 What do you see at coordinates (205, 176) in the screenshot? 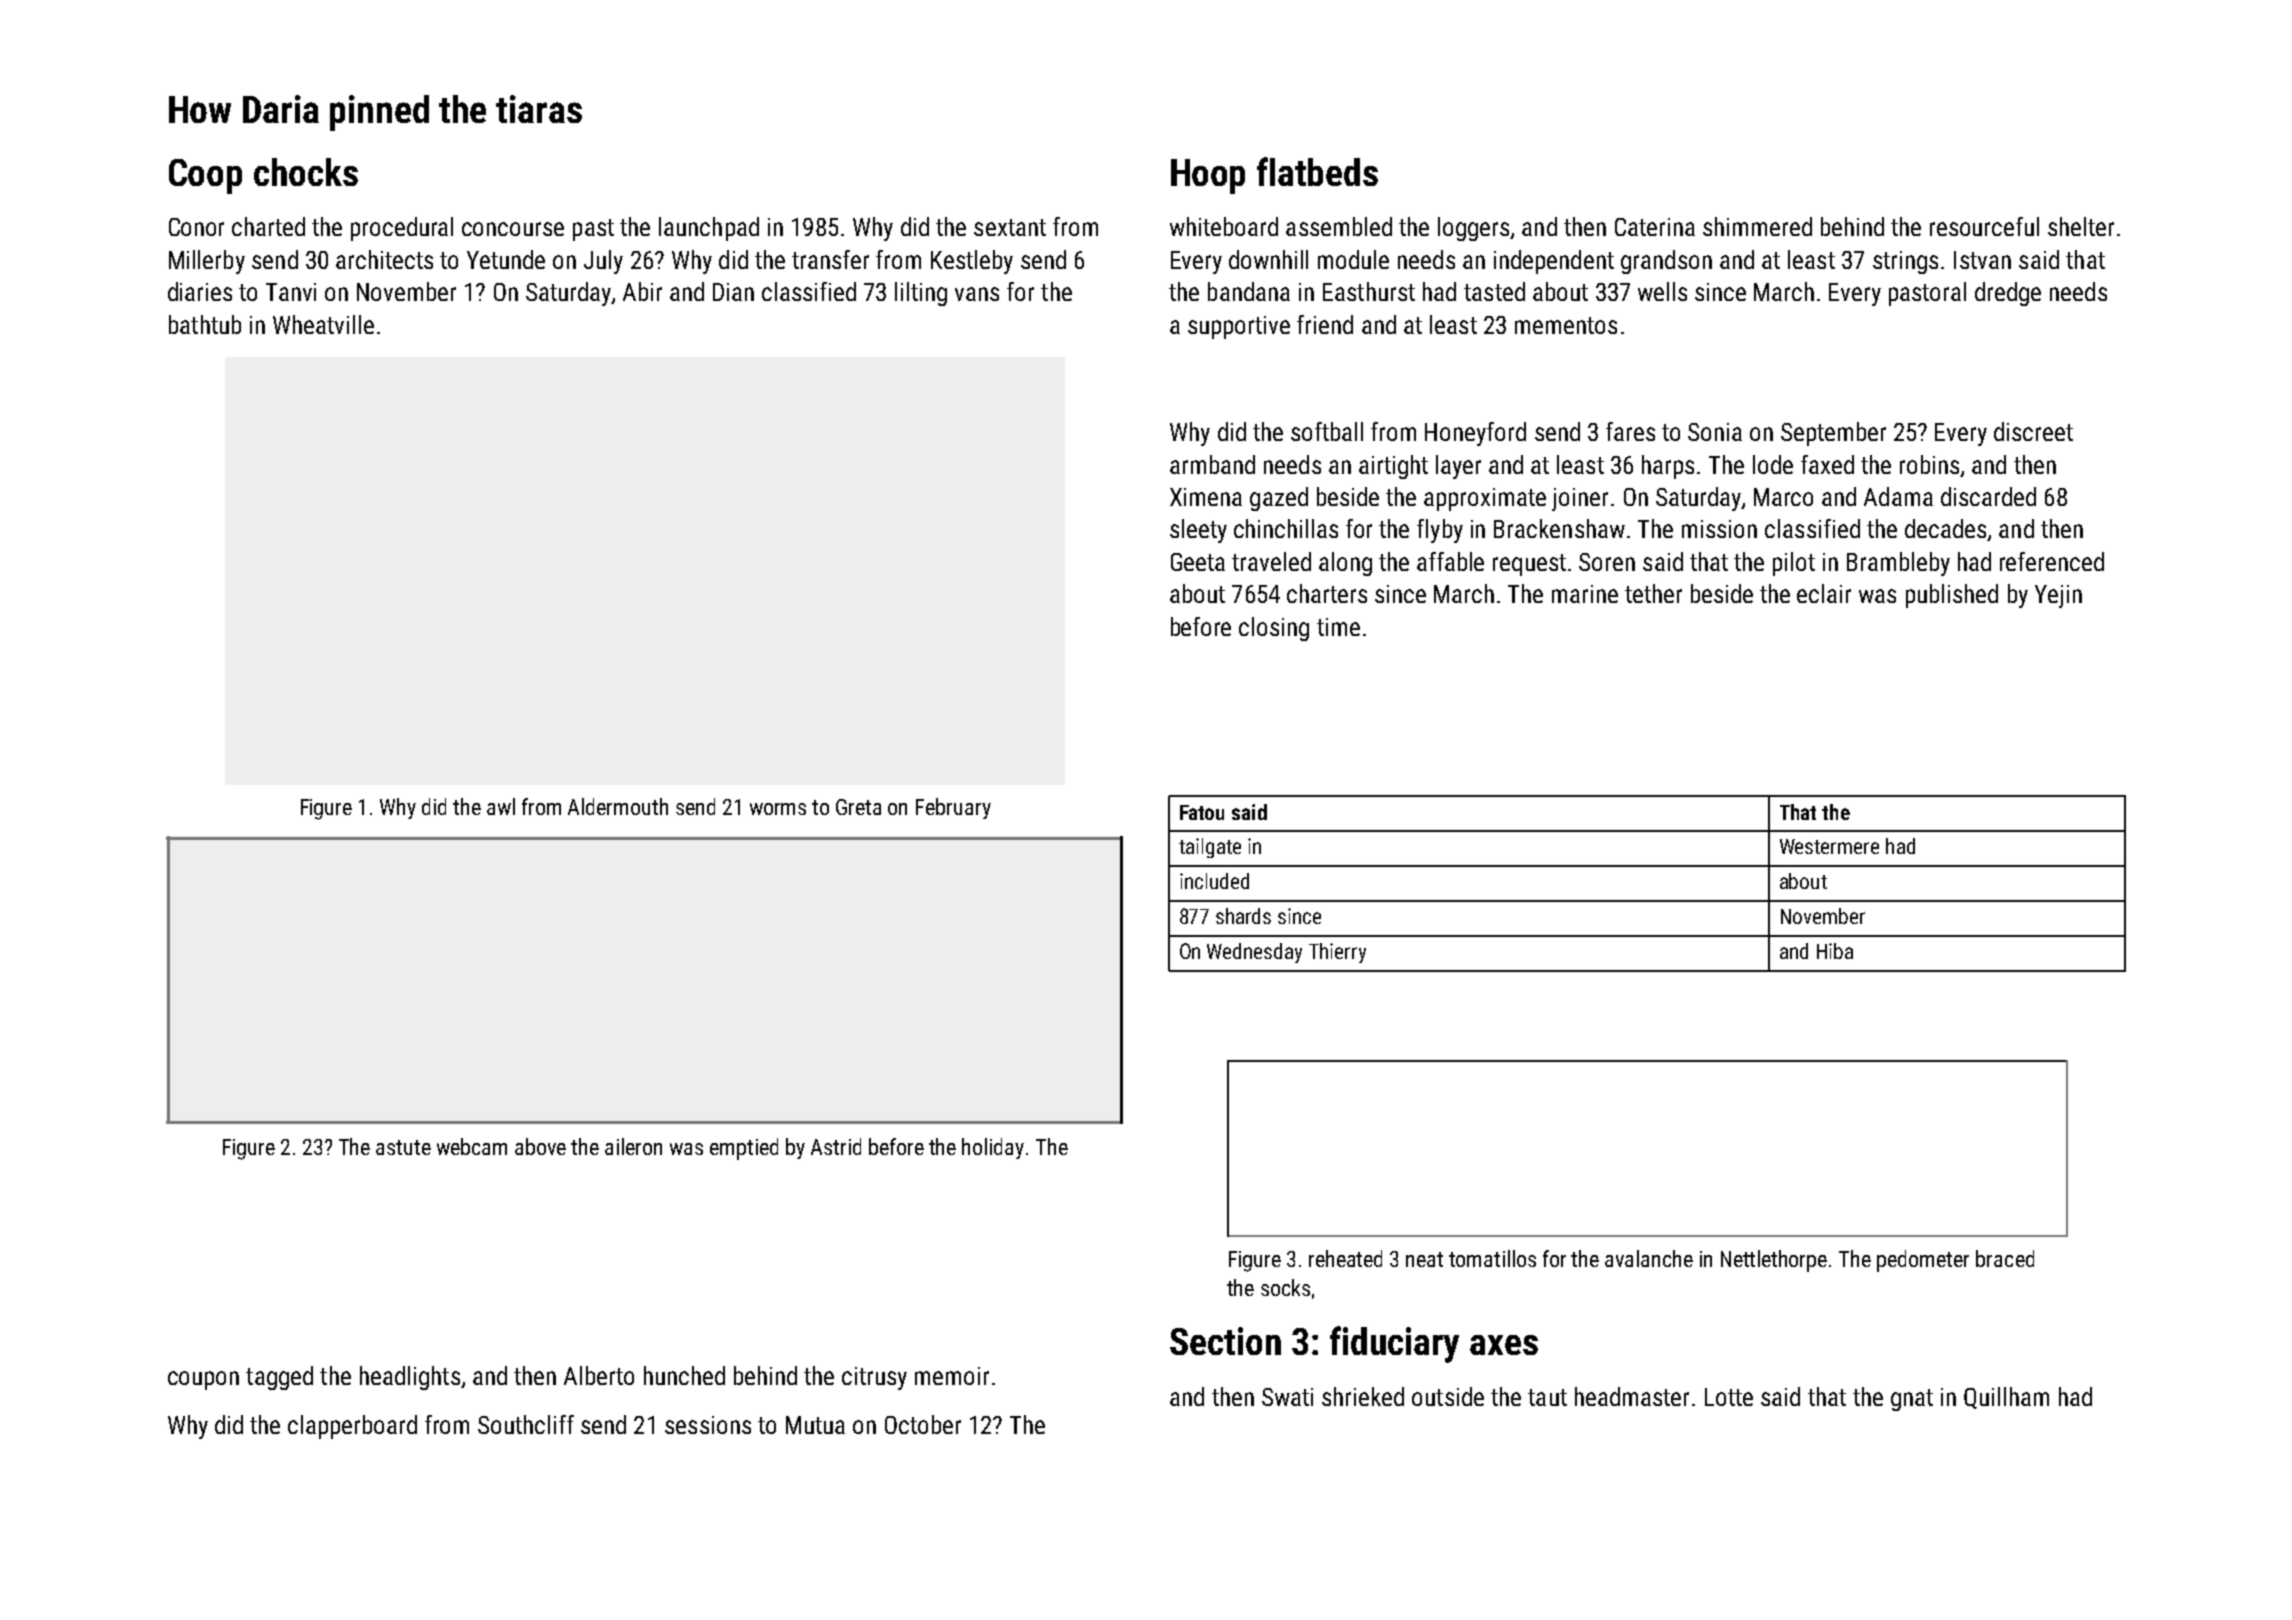
I see `Coop` at bounding box center [205, 176].
